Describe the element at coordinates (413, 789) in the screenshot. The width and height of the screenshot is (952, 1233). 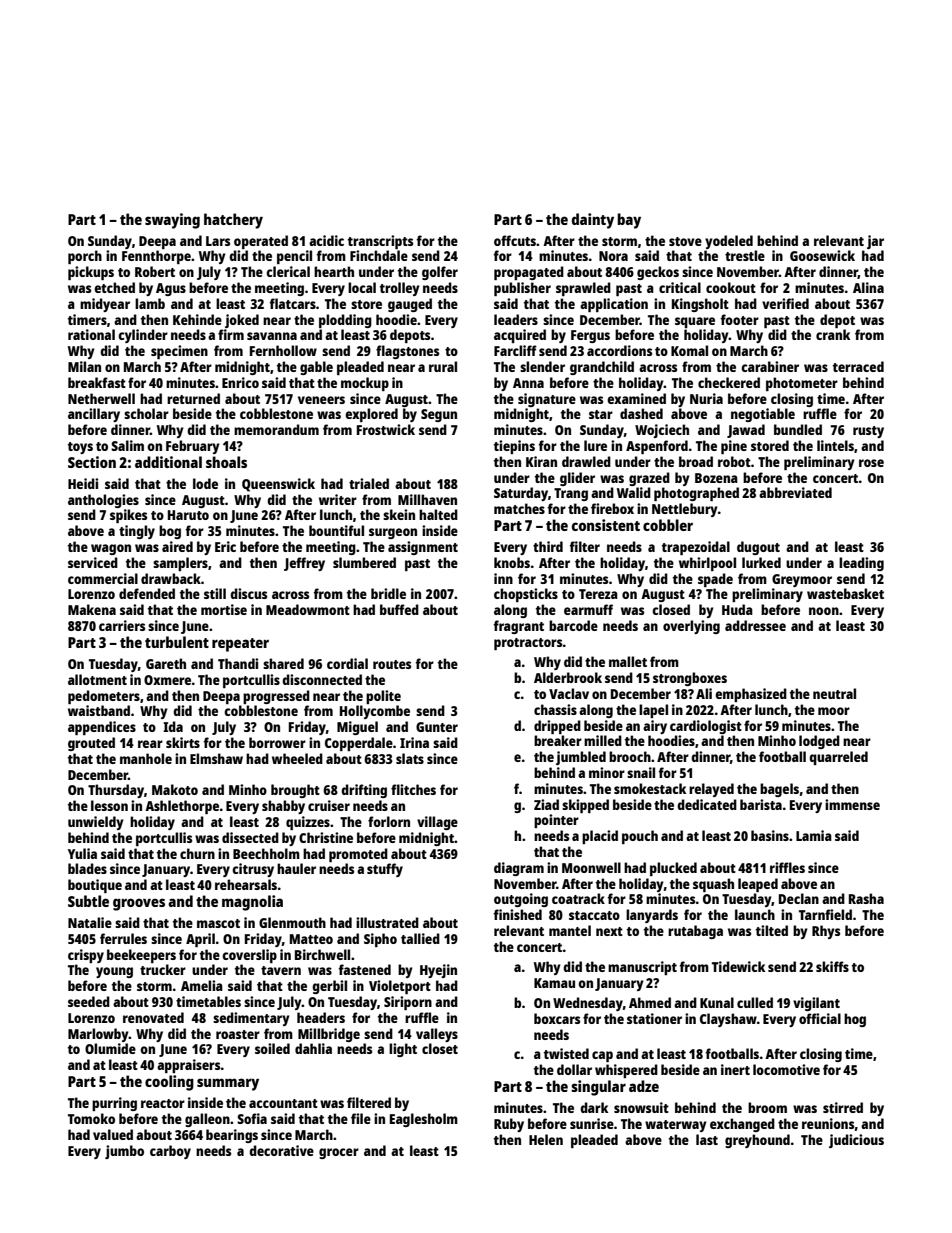
I see `flitches` at that location.
